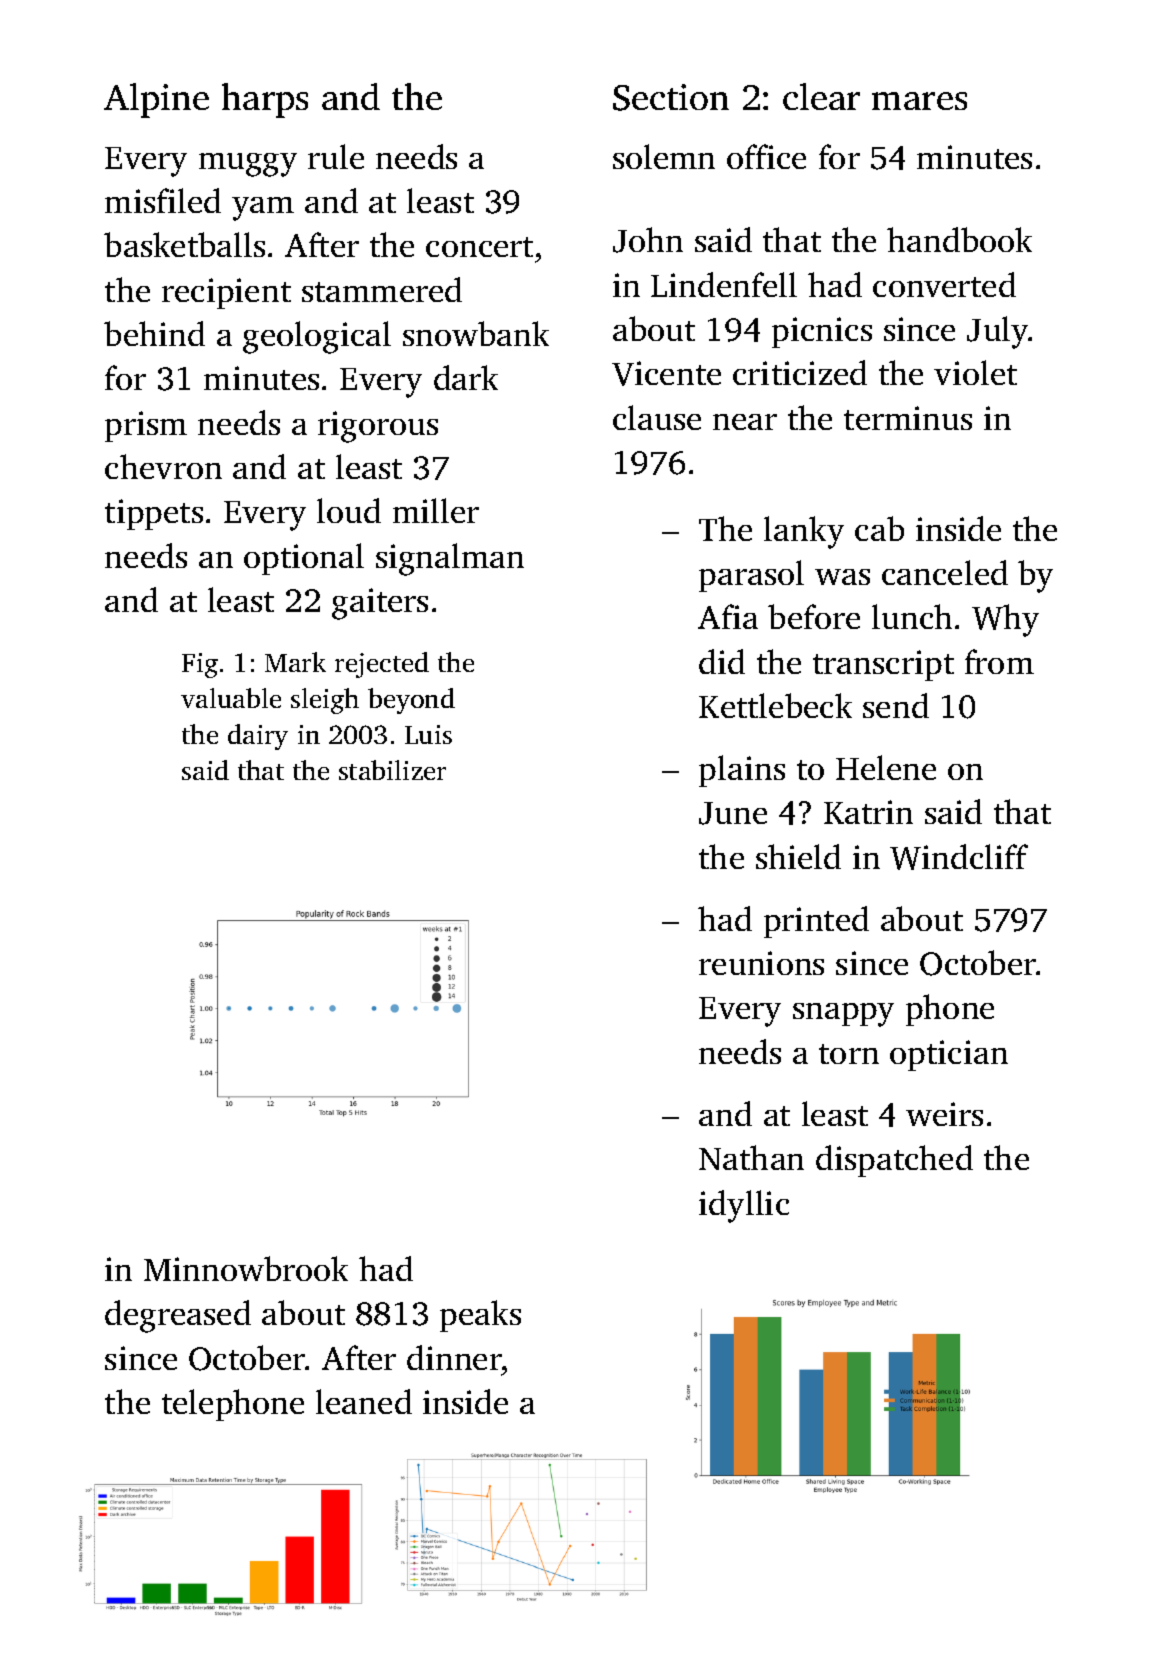 The image size is (1165, 1654). I want to click on Nathan, so click(751, 1157).
